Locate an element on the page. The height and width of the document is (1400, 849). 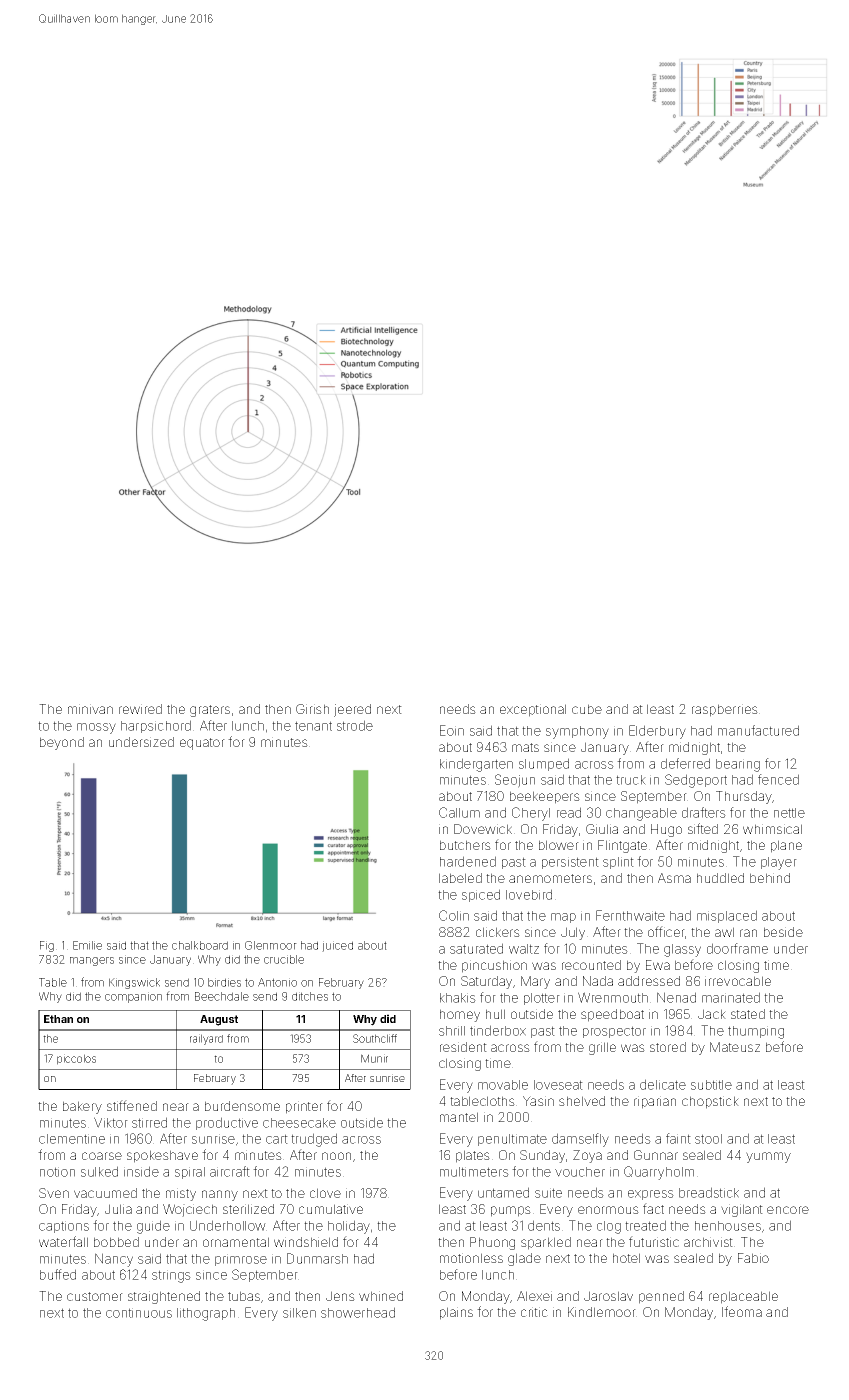
hardened is located at coordinates (468, 861).
